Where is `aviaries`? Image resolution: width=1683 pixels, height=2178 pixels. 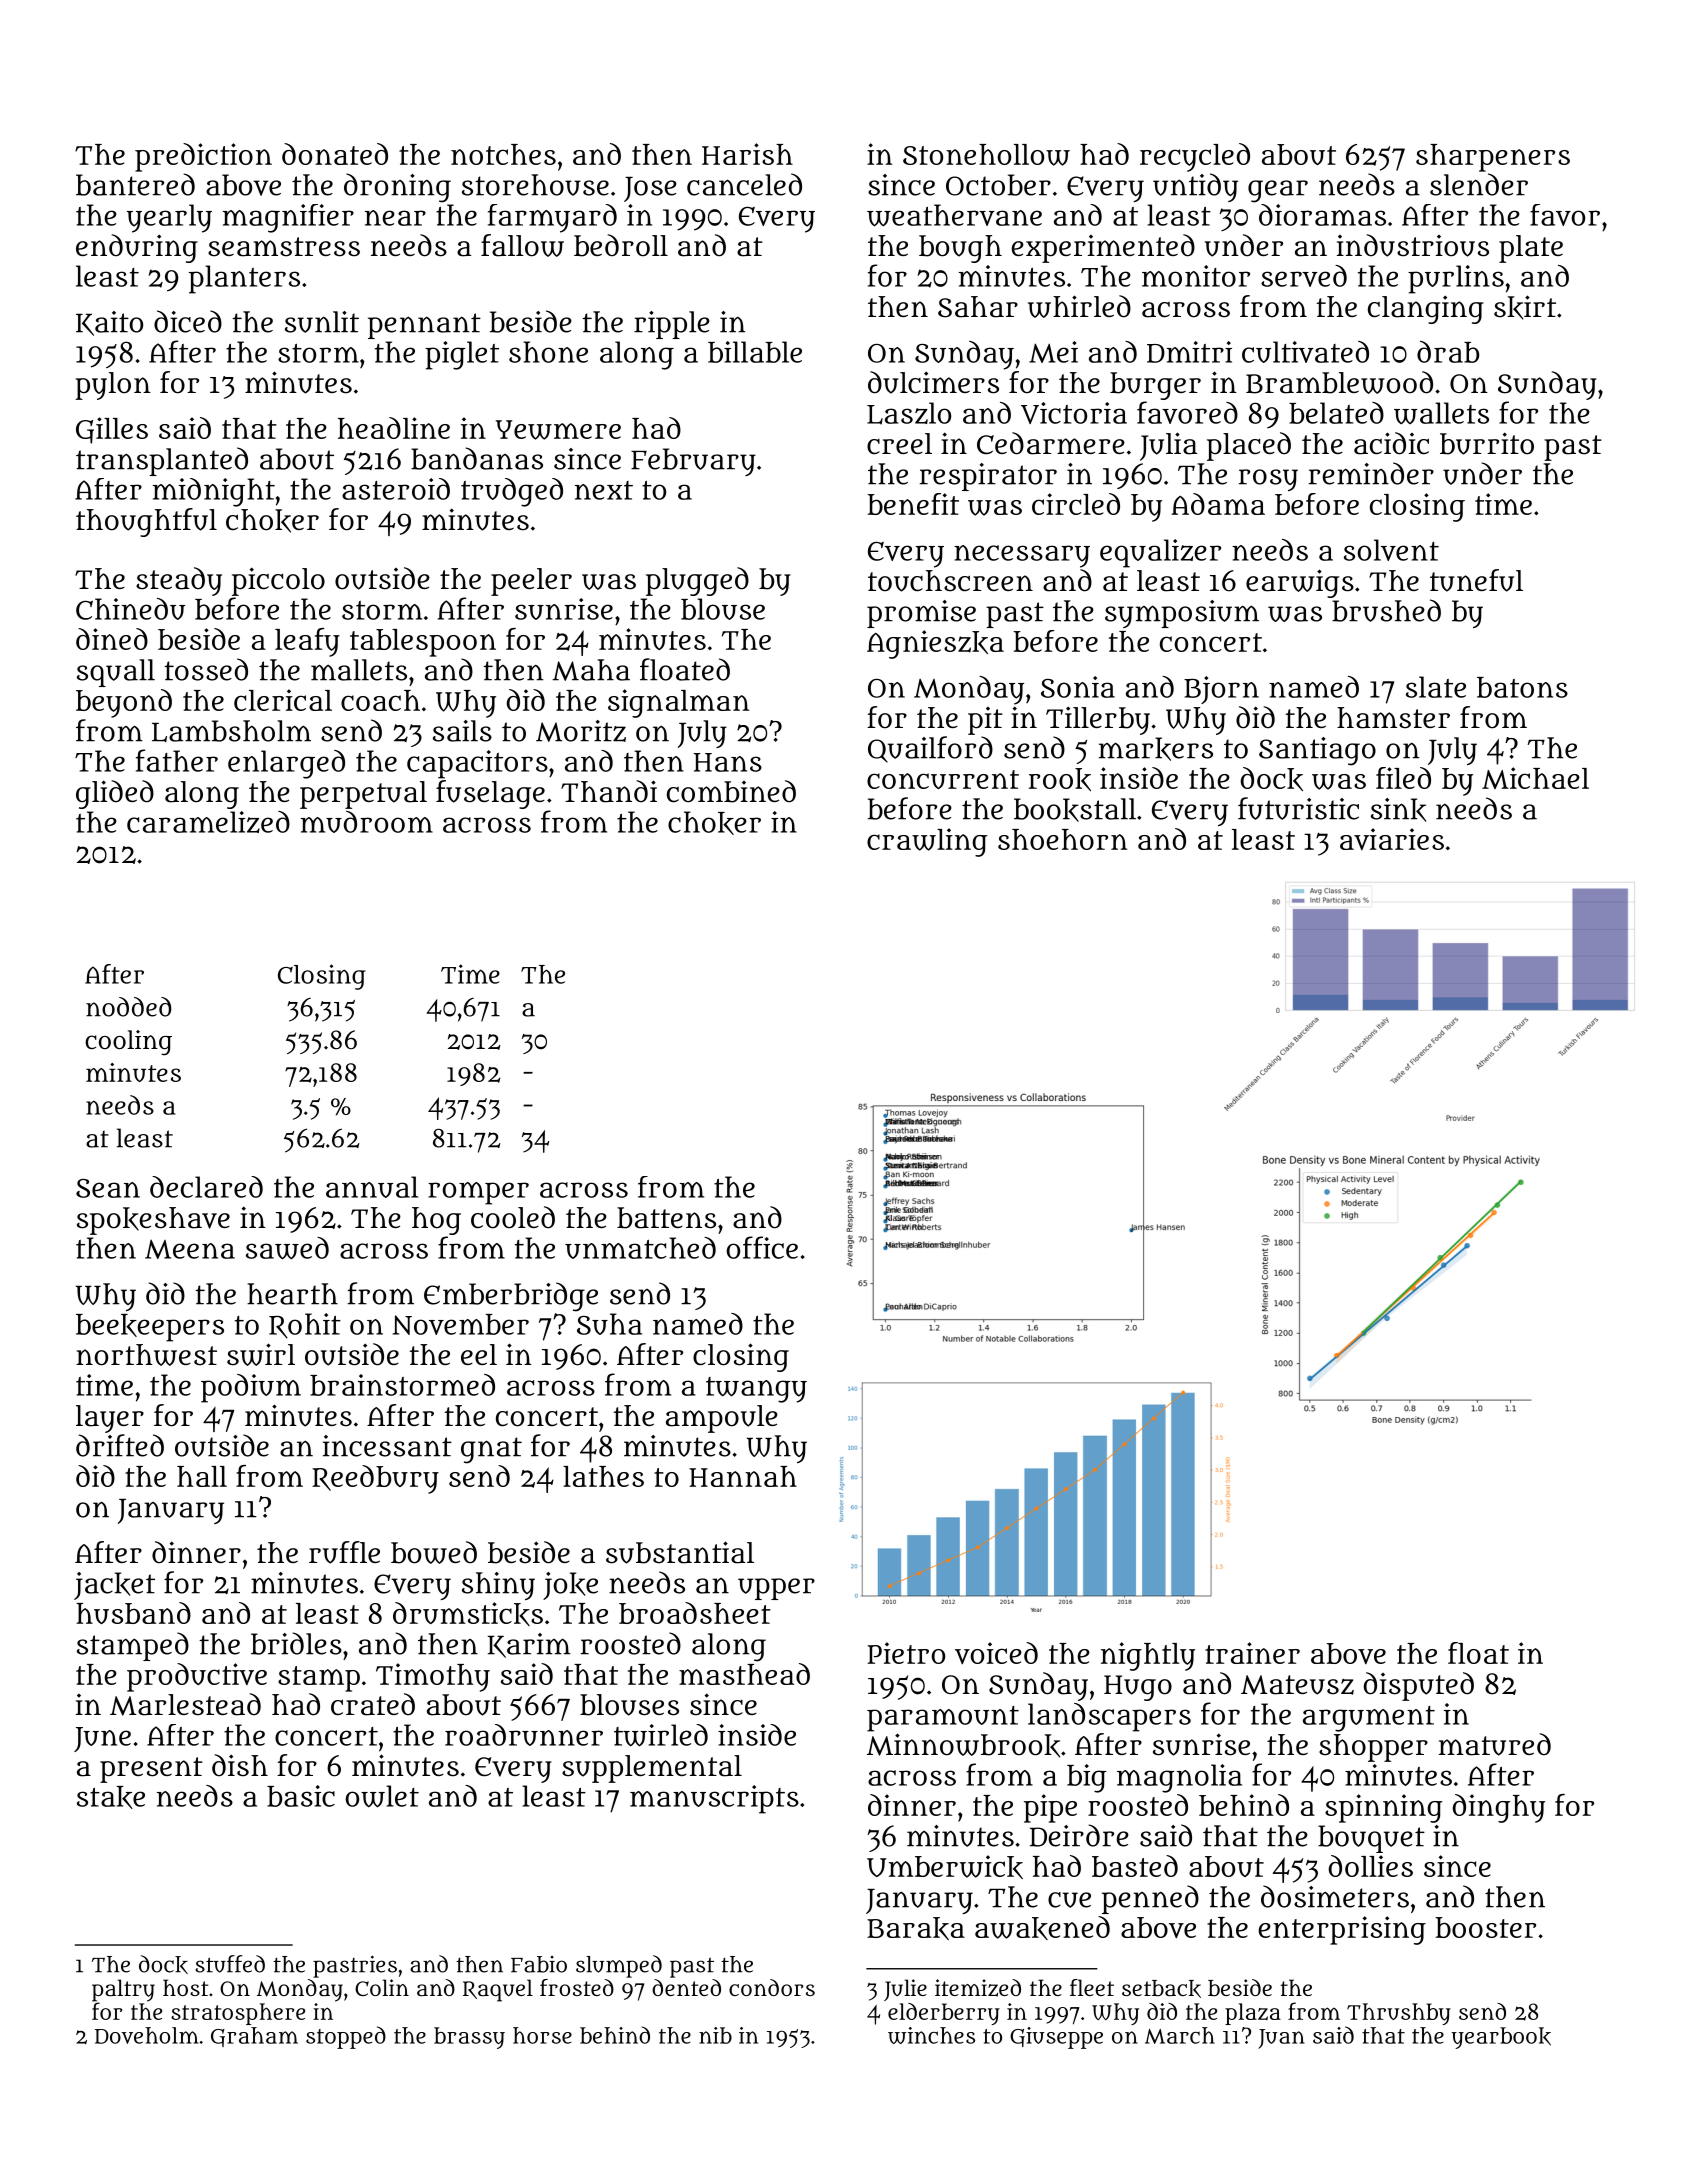 aviaries is located at coordinates (1392, 839).
